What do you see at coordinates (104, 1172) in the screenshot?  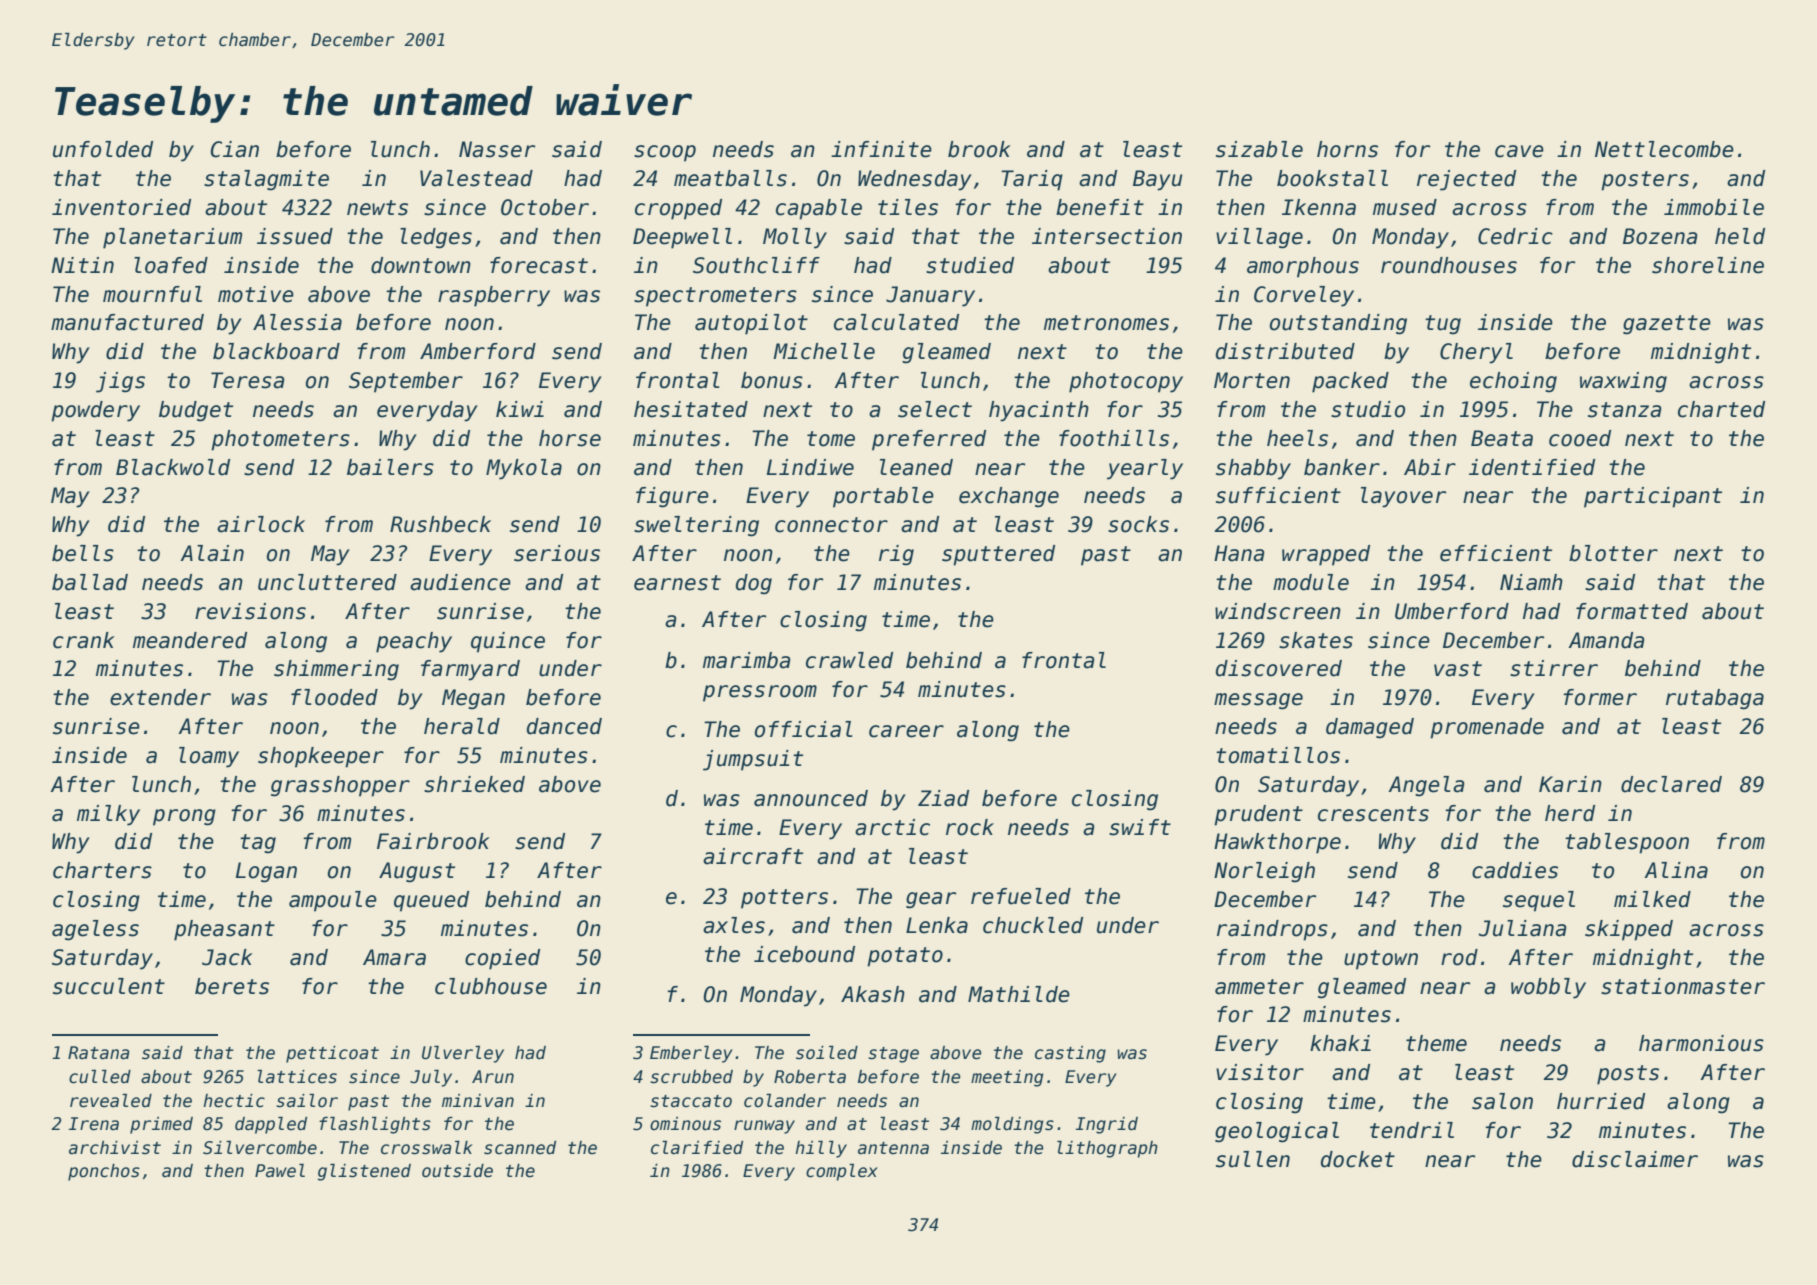 I see `ponchos` at bounding box center [104, 1172].
